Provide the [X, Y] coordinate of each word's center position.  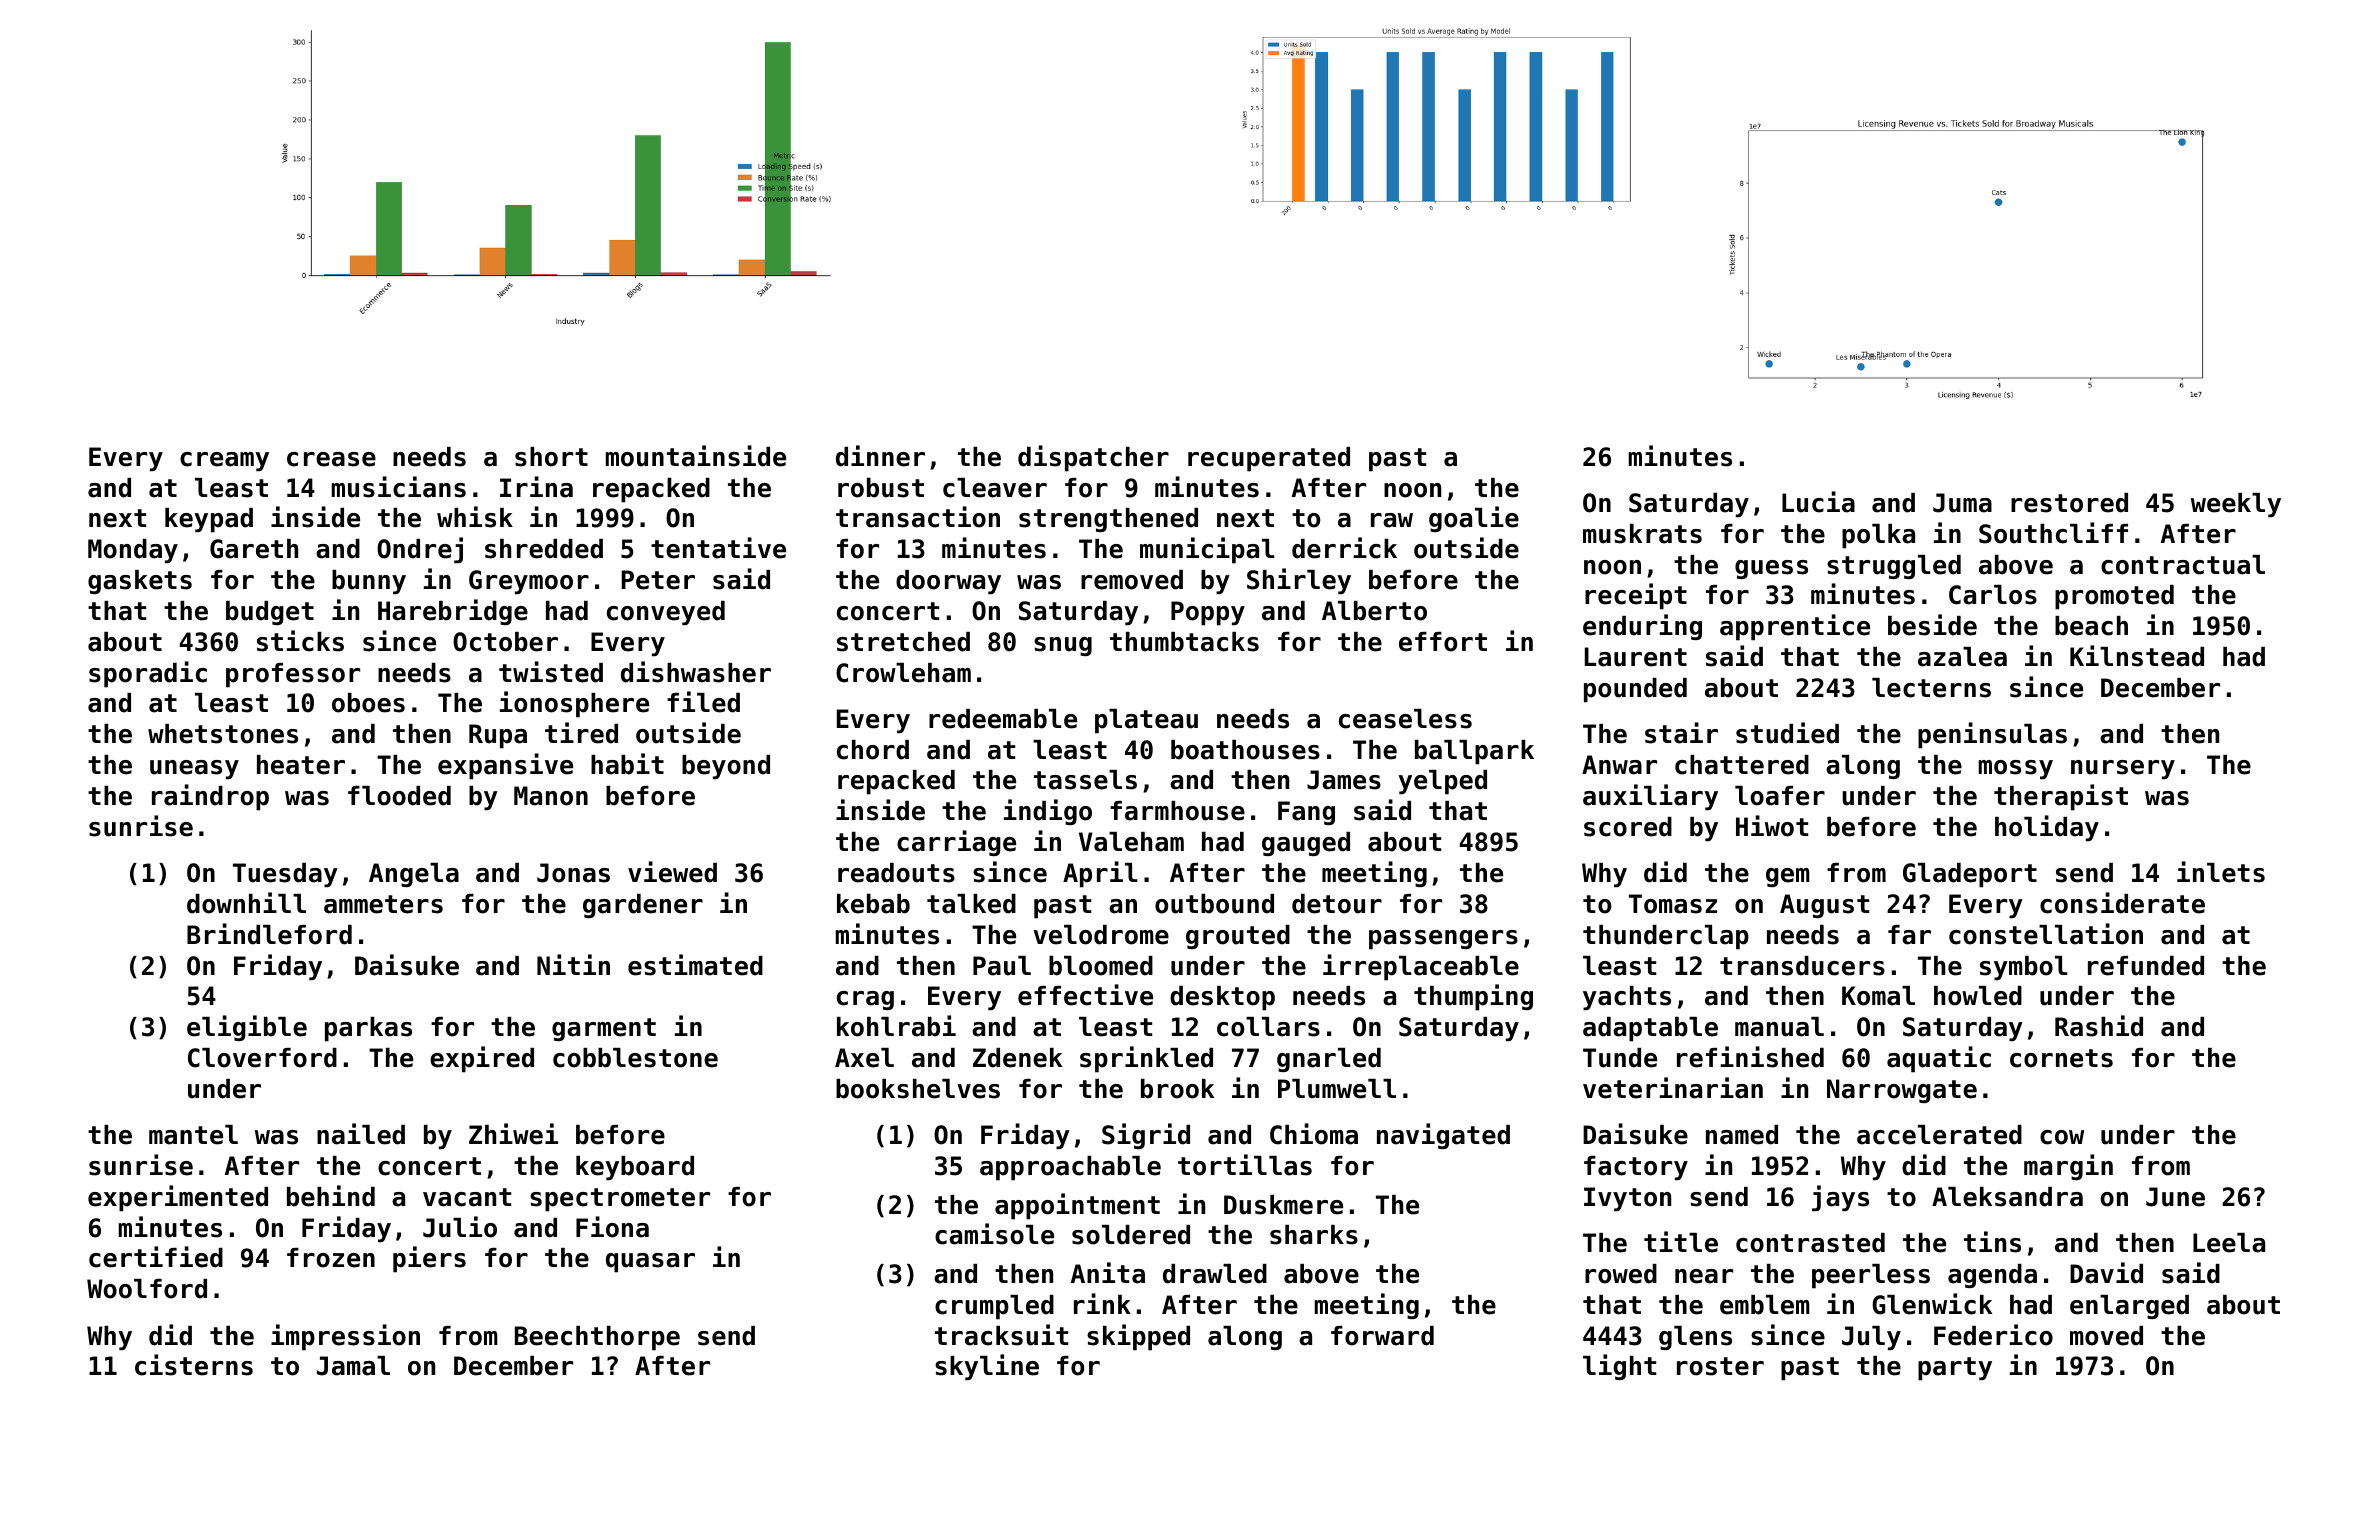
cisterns [194, 1365]
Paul [1002, 966]
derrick [1344, 548]
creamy [224, 461]
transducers [1802, 966]
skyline [987, 1367]
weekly [2236, 505]
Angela [414, 875]
